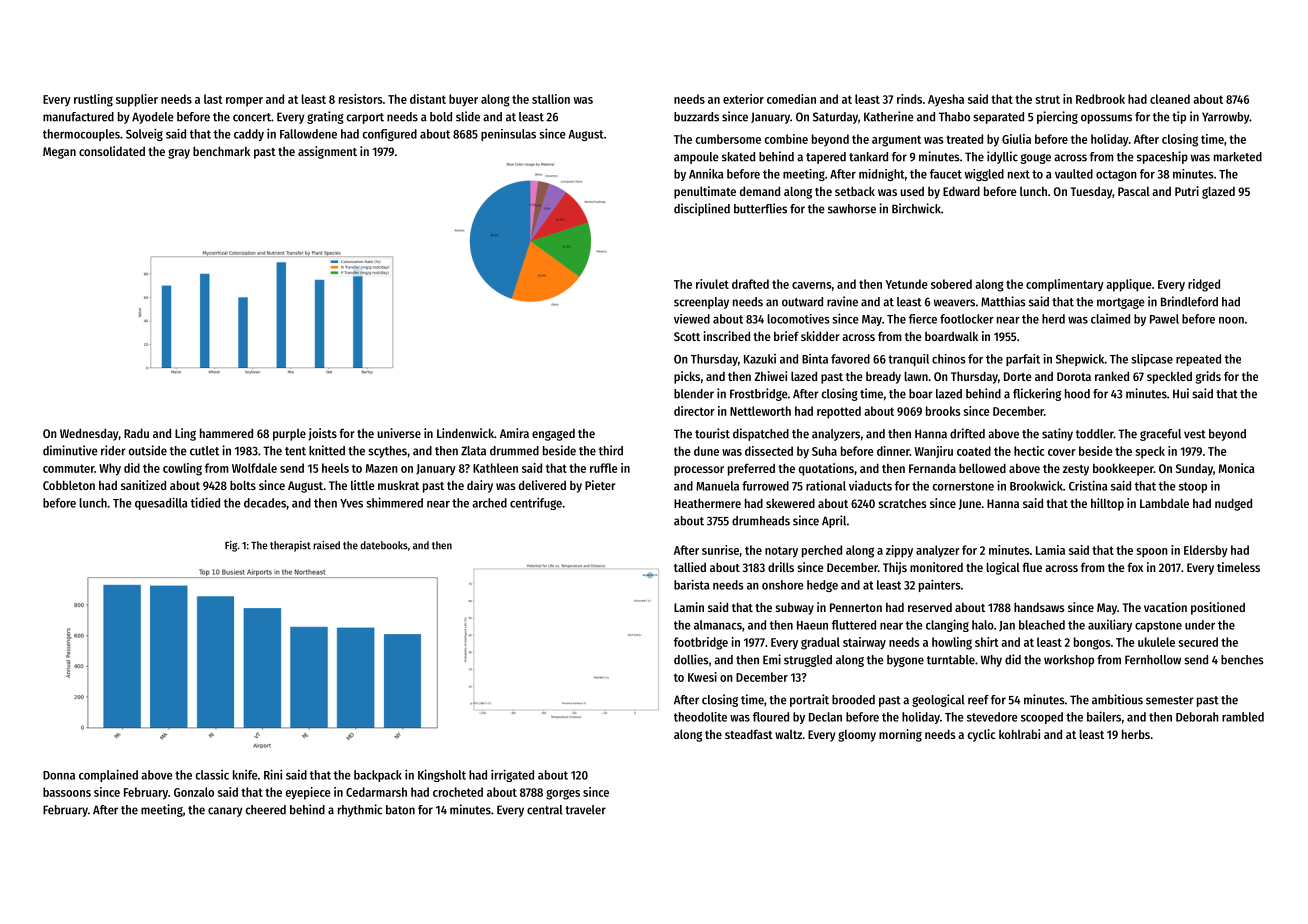 The height and width of the page is (924, 1308). I want to click on Lamin, so click(689, 607).
